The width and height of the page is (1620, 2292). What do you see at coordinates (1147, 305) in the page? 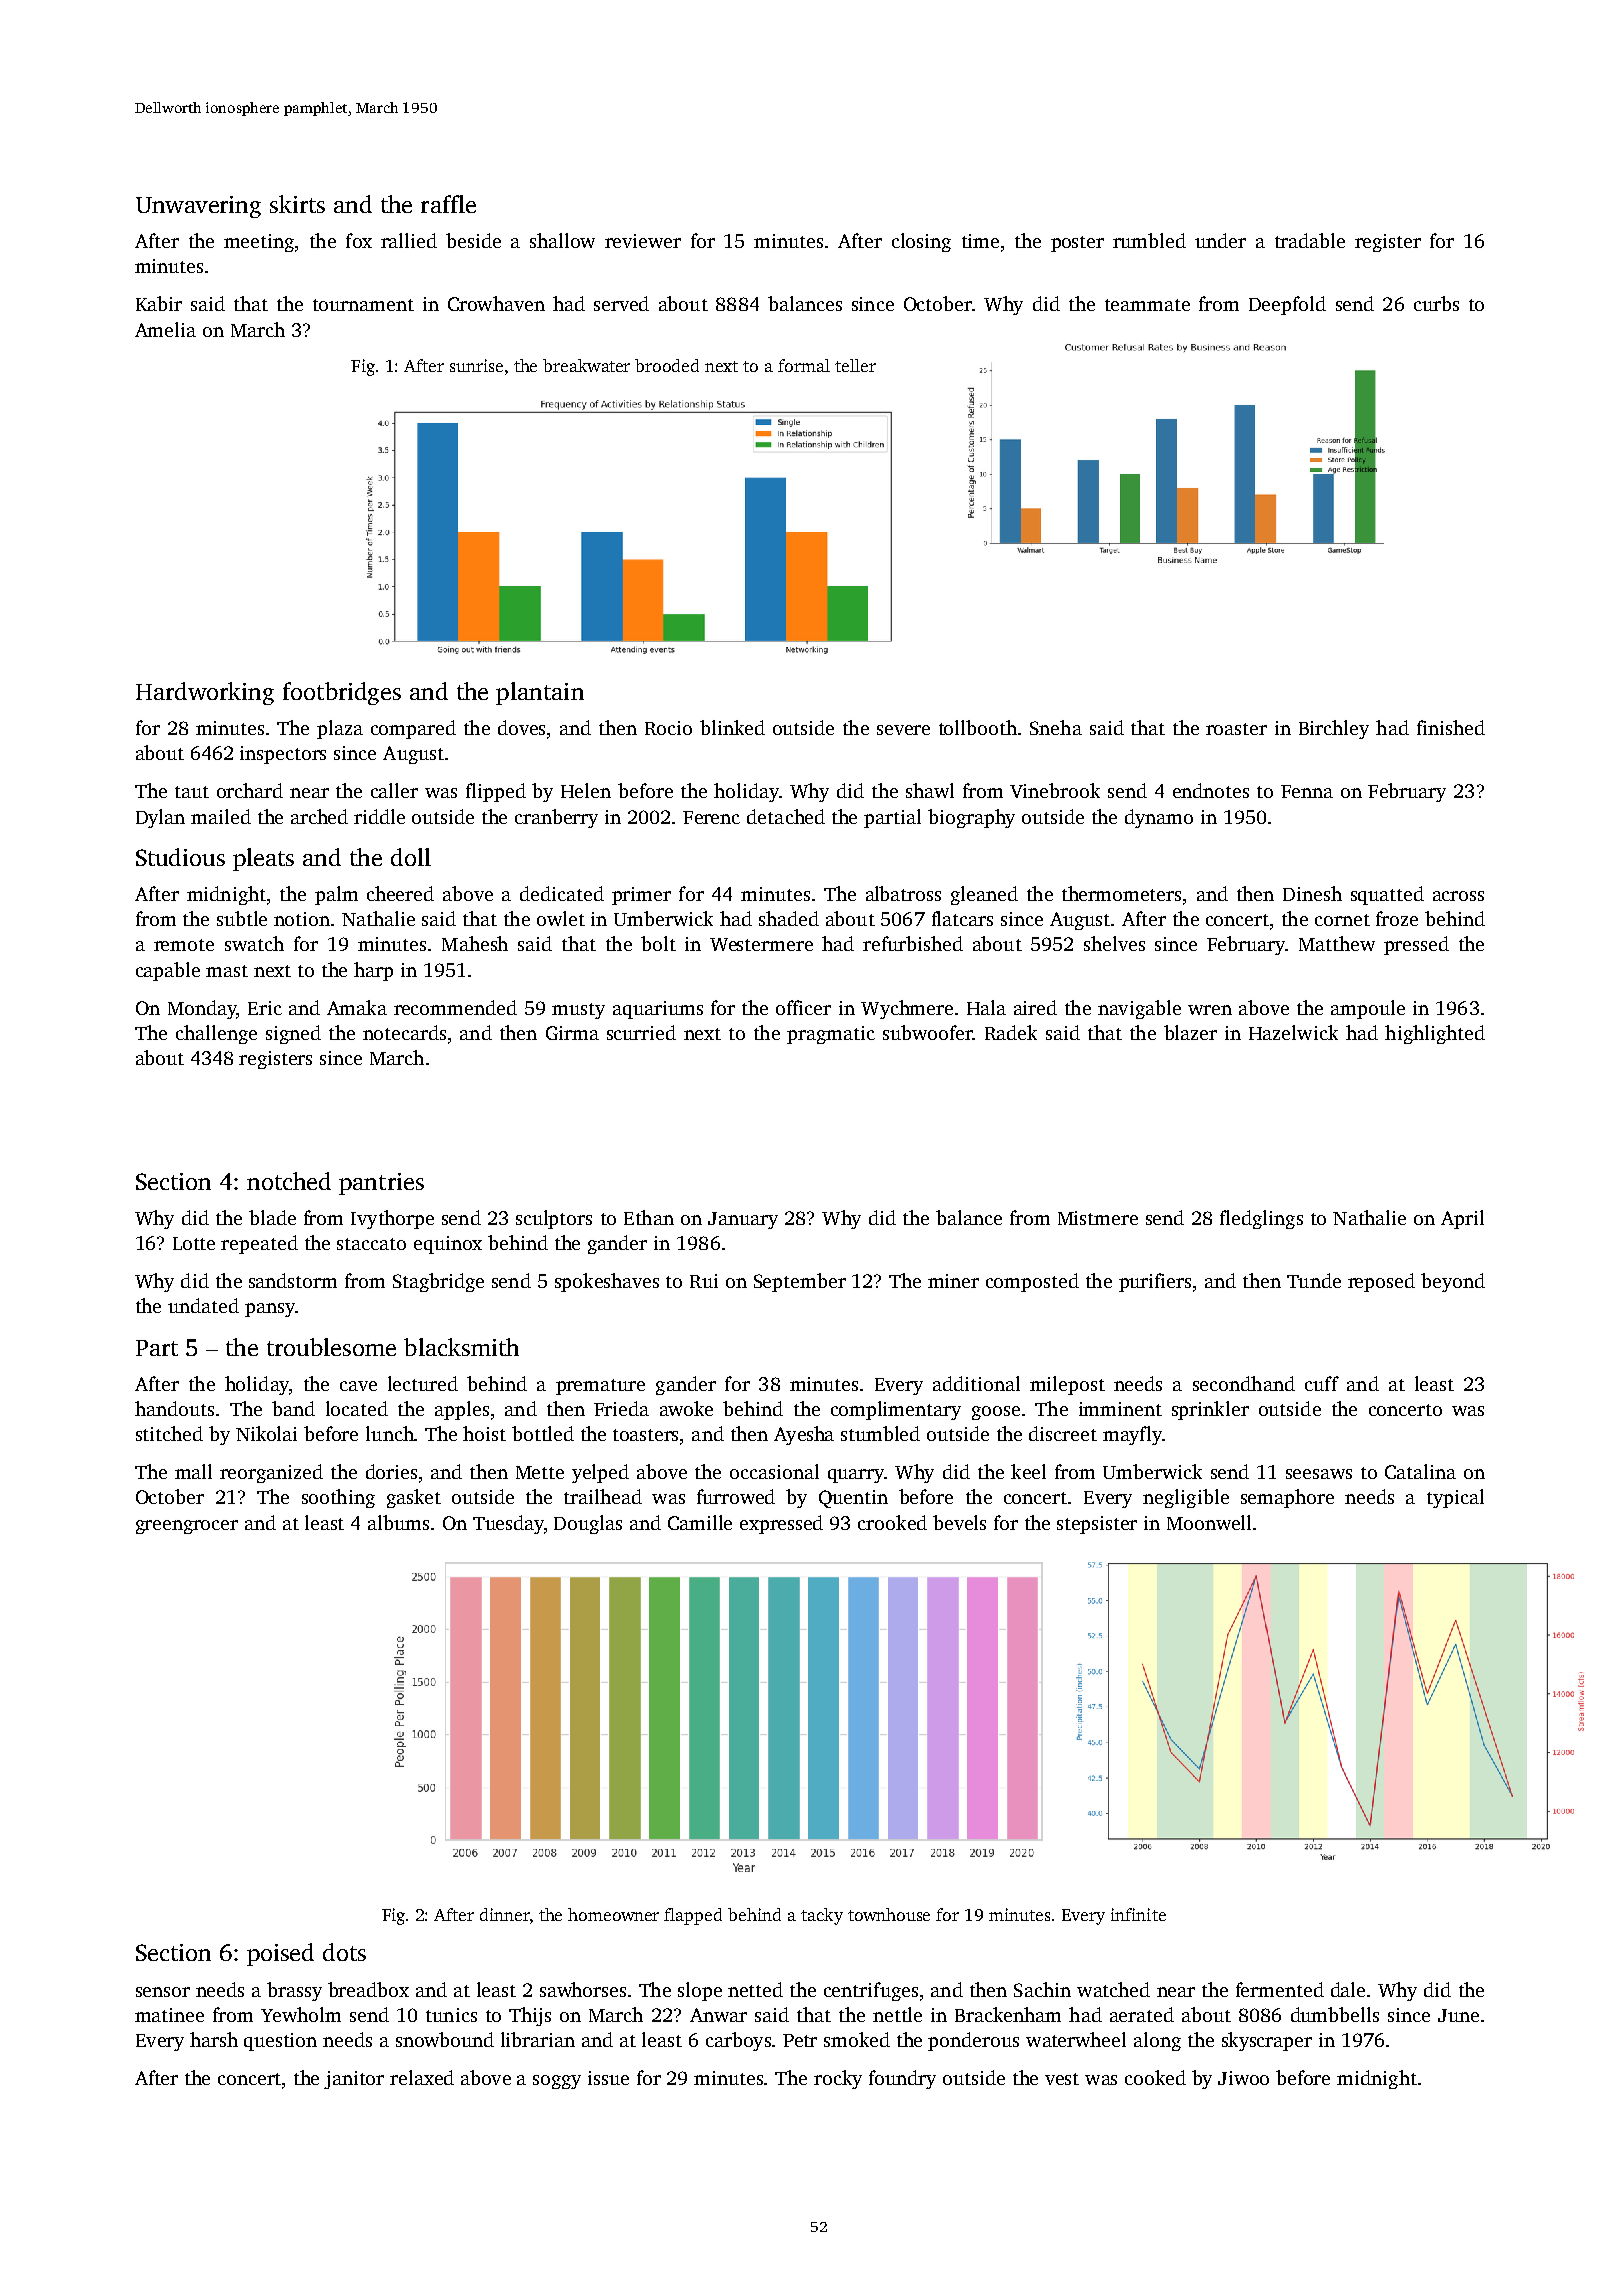
I see `teammate` at bounding box center [1147, 305].
